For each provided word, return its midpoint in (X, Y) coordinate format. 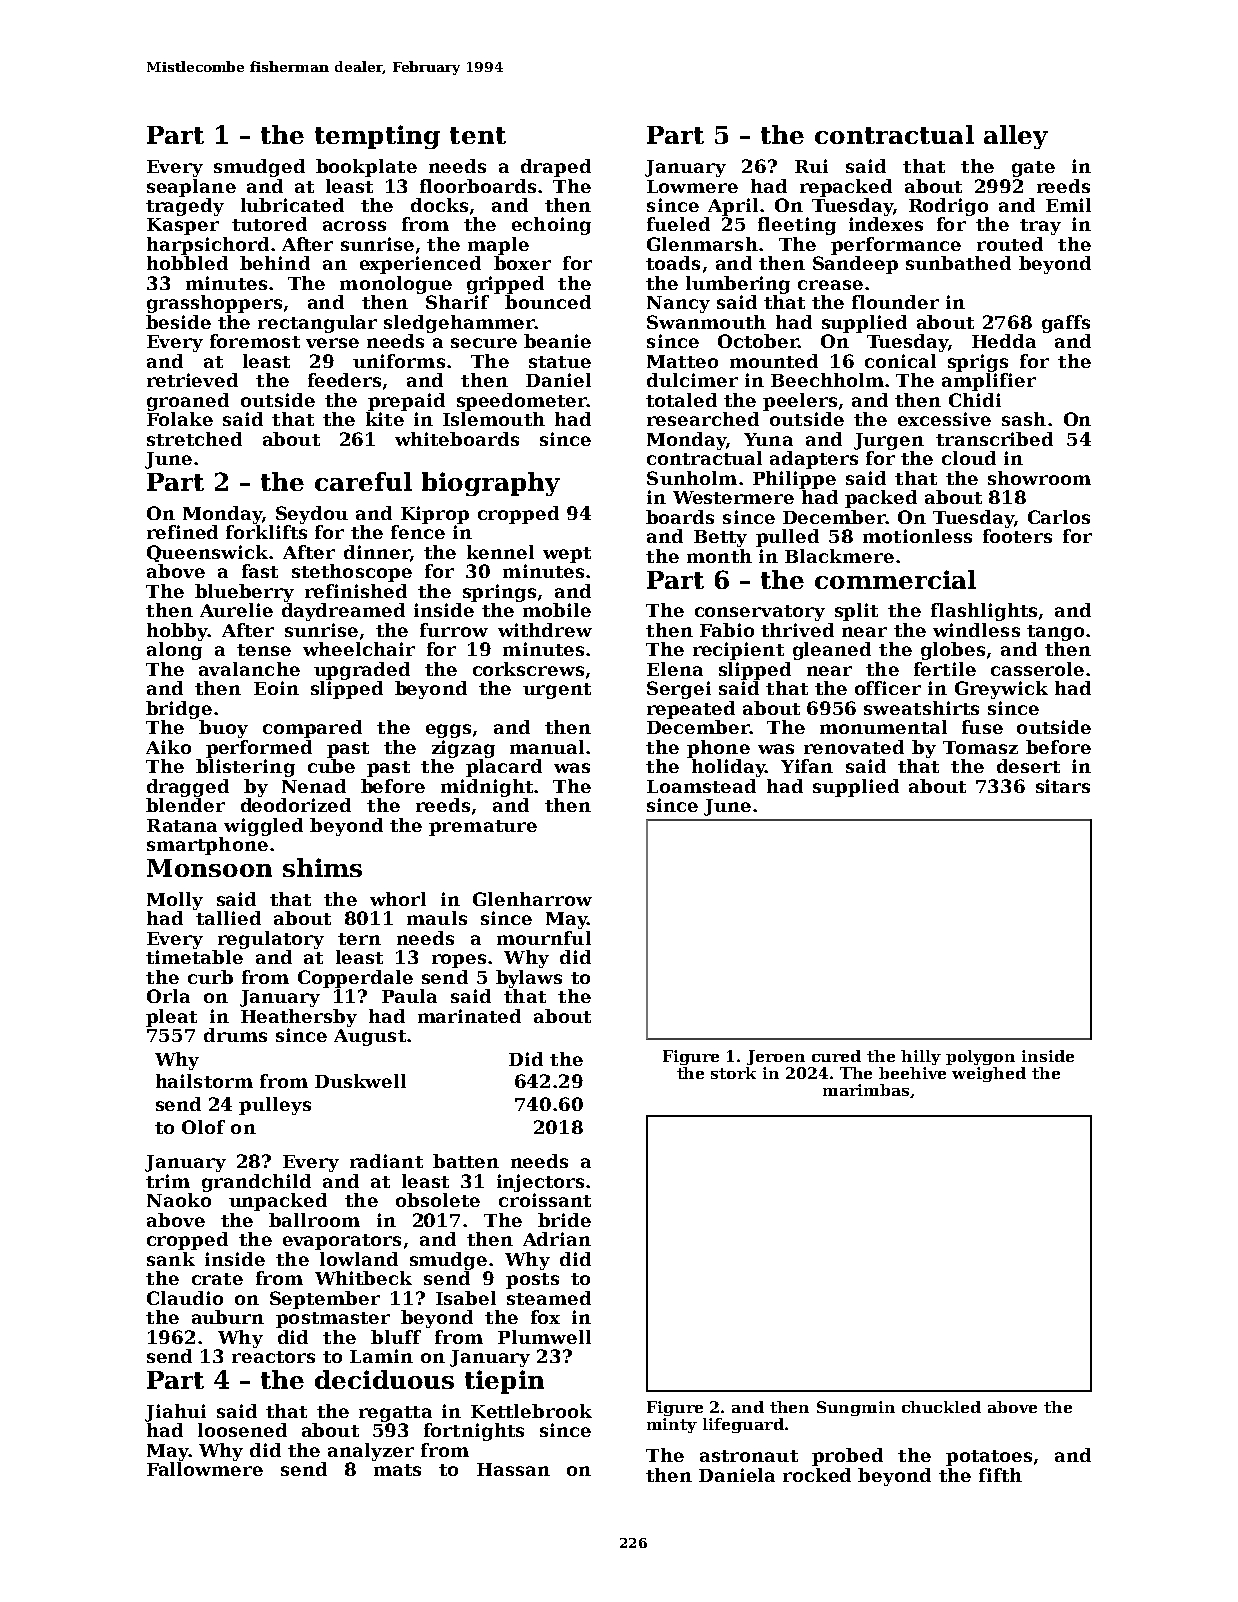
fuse (982, 727)
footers (1017, 536)
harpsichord (208, 246)
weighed (989, 1074)
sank (171, 1259)
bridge (179, 710)
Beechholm (827, 380)
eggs (448, 731)
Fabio (727, 630)
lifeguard (743, 1425)
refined (182, 532)
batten (466, 1161)
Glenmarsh (702, 244)
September (325, 1300)
